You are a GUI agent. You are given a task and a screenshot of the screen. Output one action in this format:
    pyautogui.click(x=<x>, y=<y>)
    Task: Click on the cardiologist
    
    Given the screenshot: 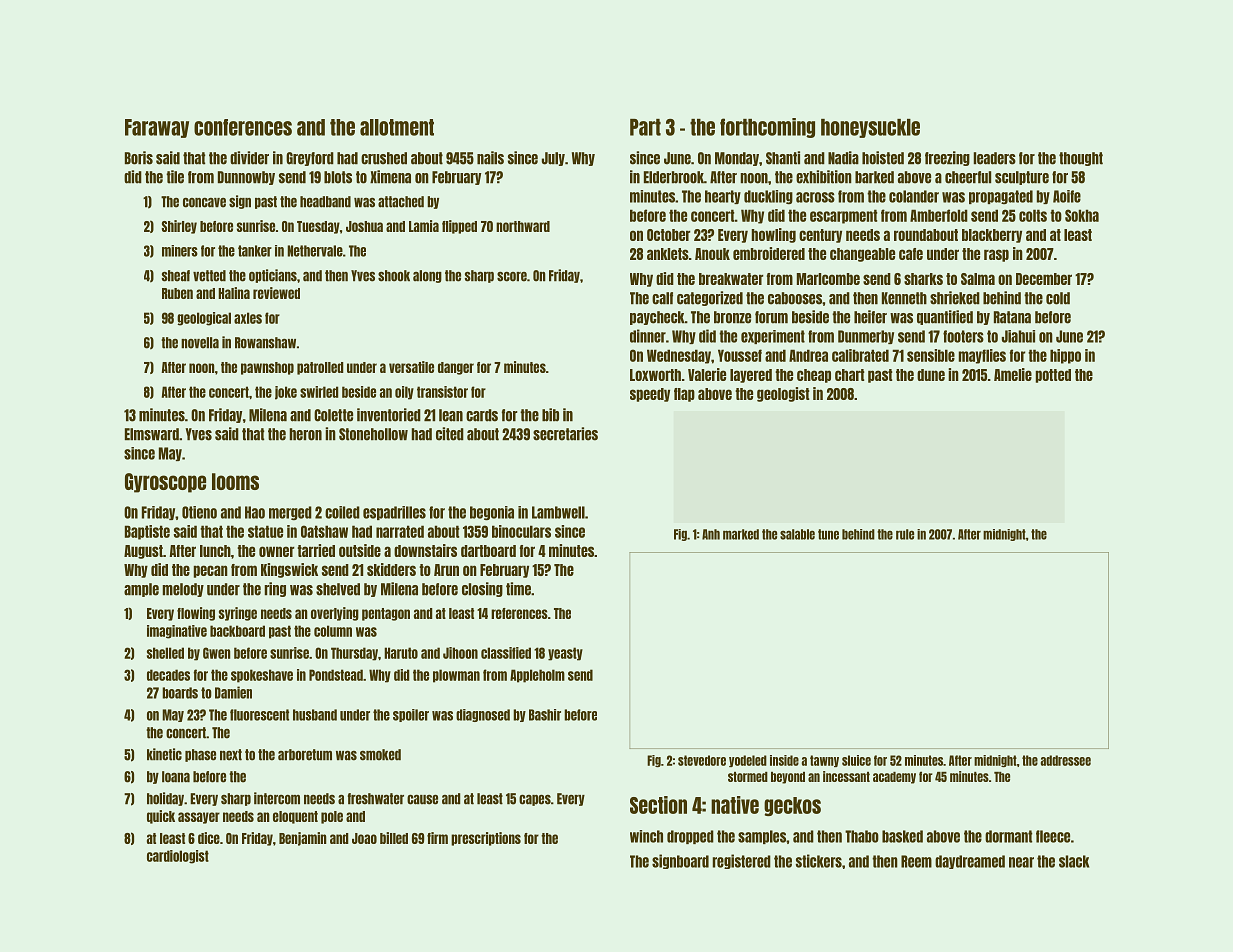 What is the action you would take?
    pyautogui.click(x=178, y=857)
